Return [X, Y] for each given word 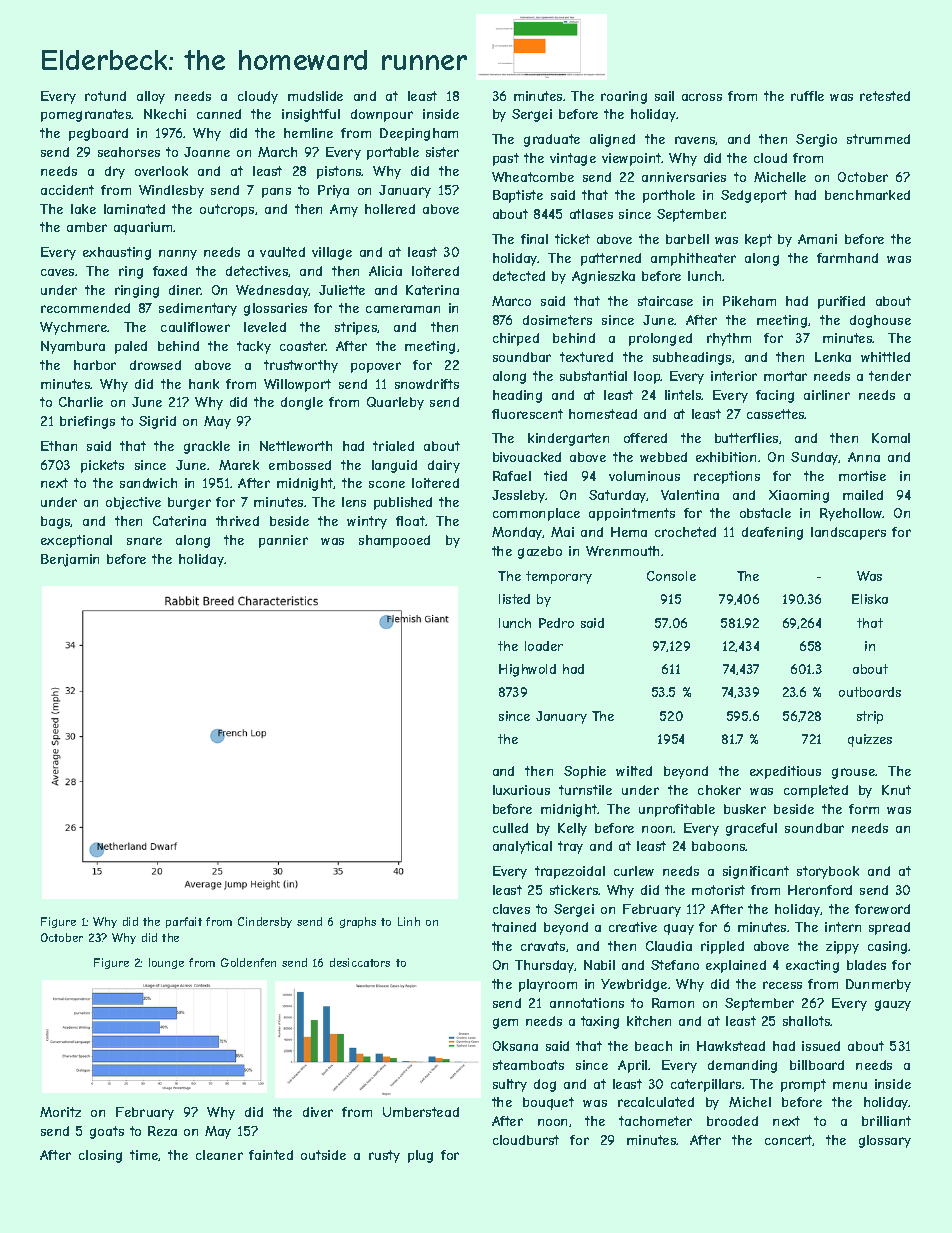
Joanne [207, 152]
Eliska [870, 599]
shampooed [394, 541]
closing [100, 1156]
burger [189, 503]
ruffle [807, 96]
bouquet [548, 1103]
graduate [552, 140]
